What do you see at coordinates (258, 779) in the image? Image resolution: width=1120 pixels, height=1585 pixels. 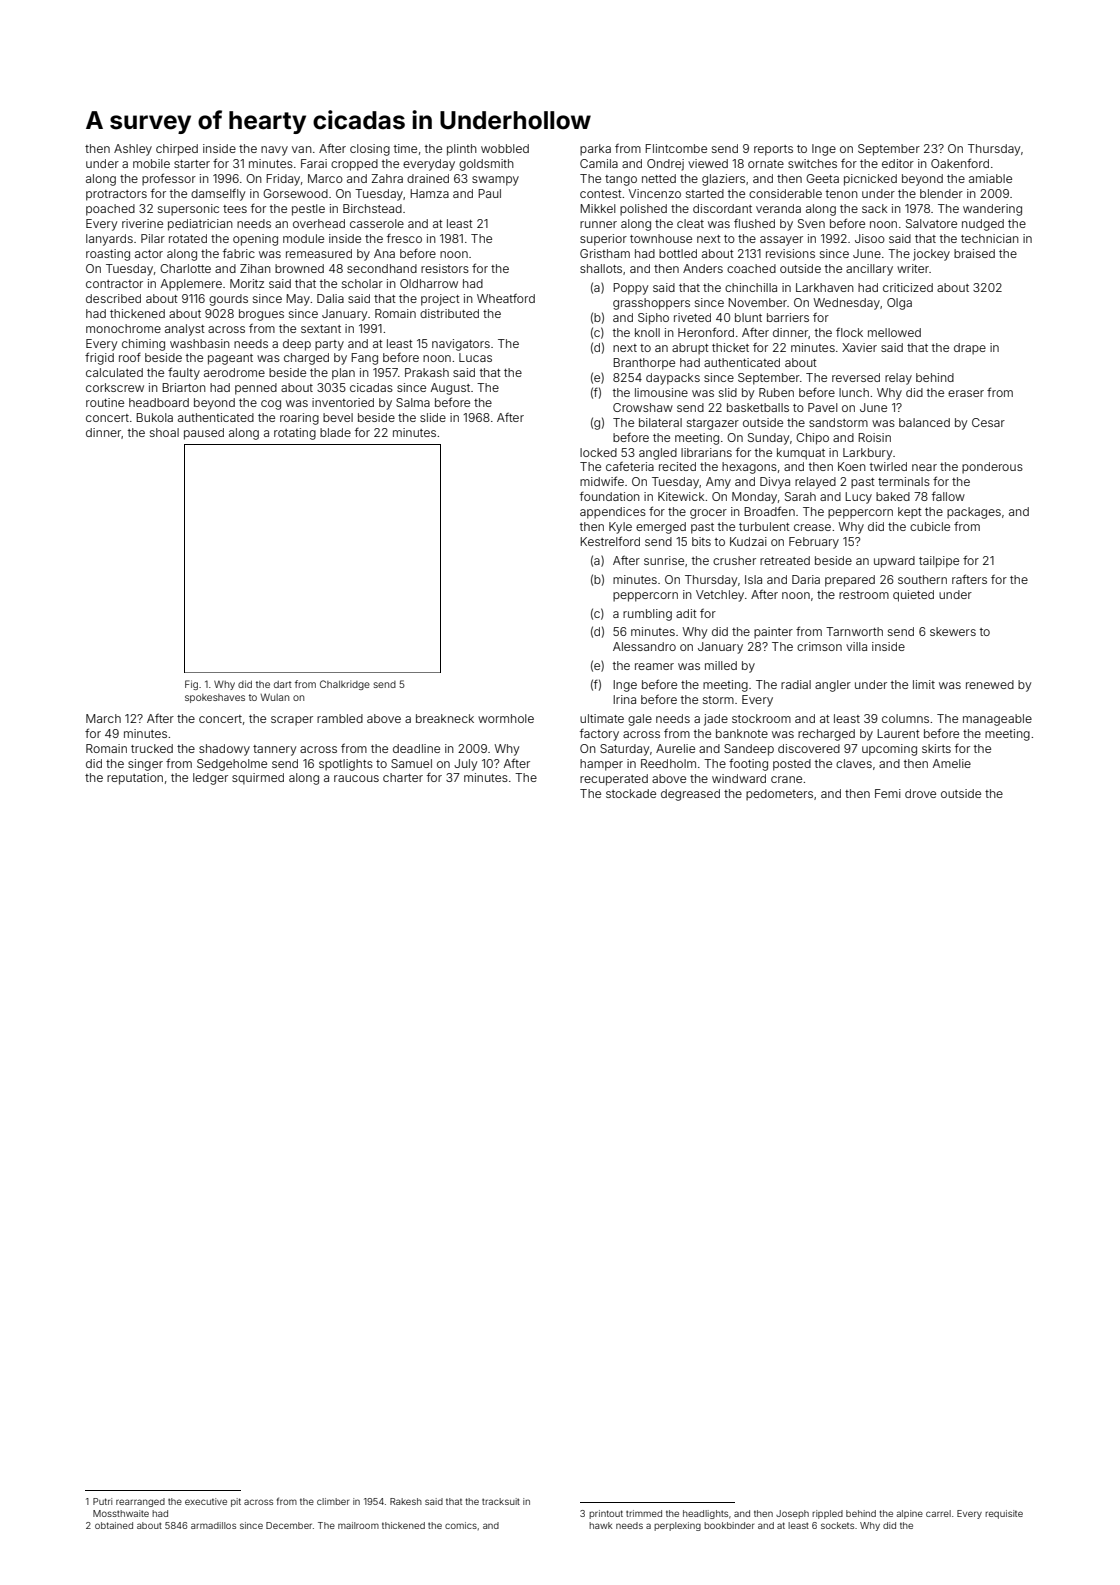 I see `squirmed` at bounding box center [258, 779].
